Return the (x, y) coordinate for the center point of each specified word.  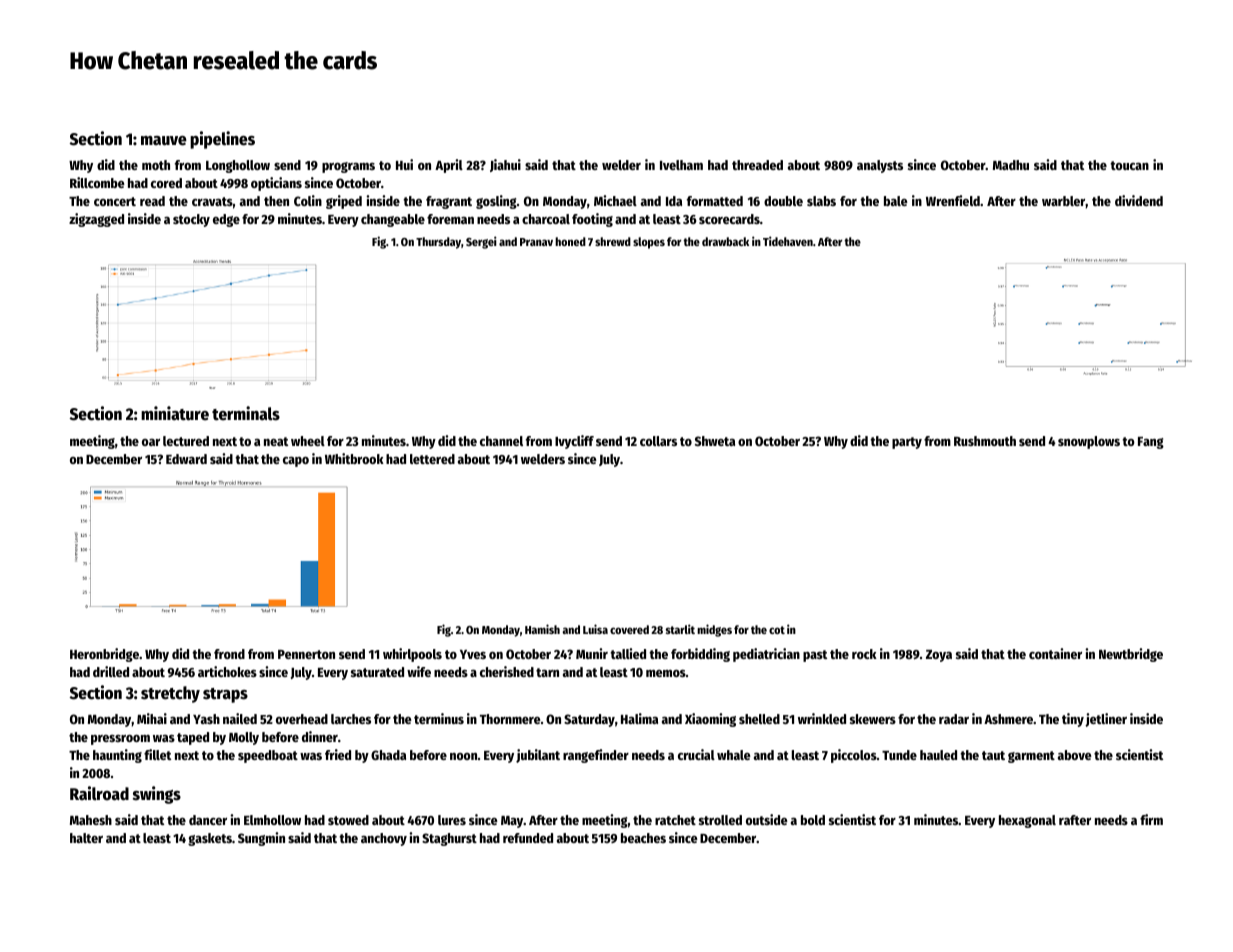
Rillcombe (97, 182)
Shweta (715, 441)
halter (86, 838)
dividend (1139, 200)
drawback (725, 241)
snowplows (1089, 442)
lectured (186, 441)
